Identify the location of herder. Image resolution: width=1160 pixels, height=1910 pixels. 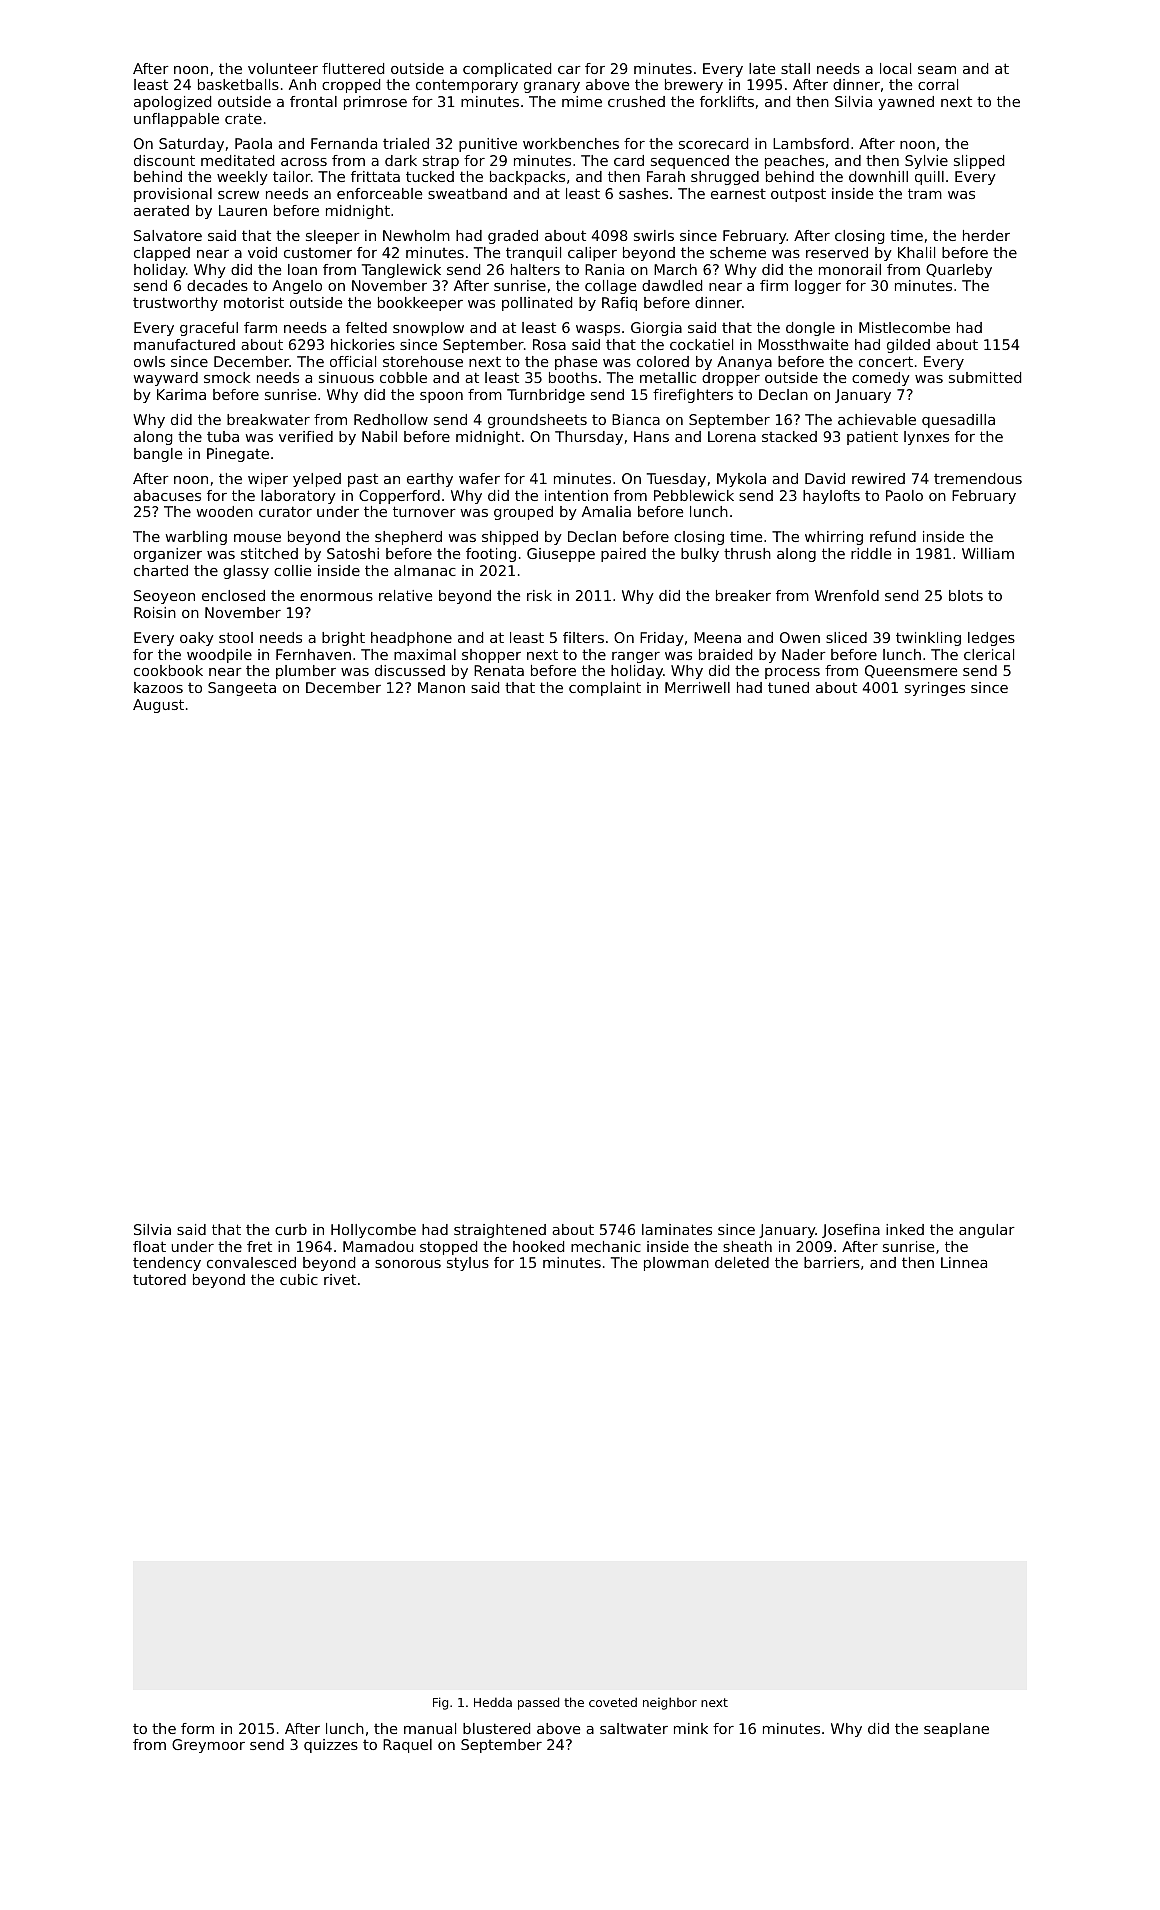
(986, 235).
